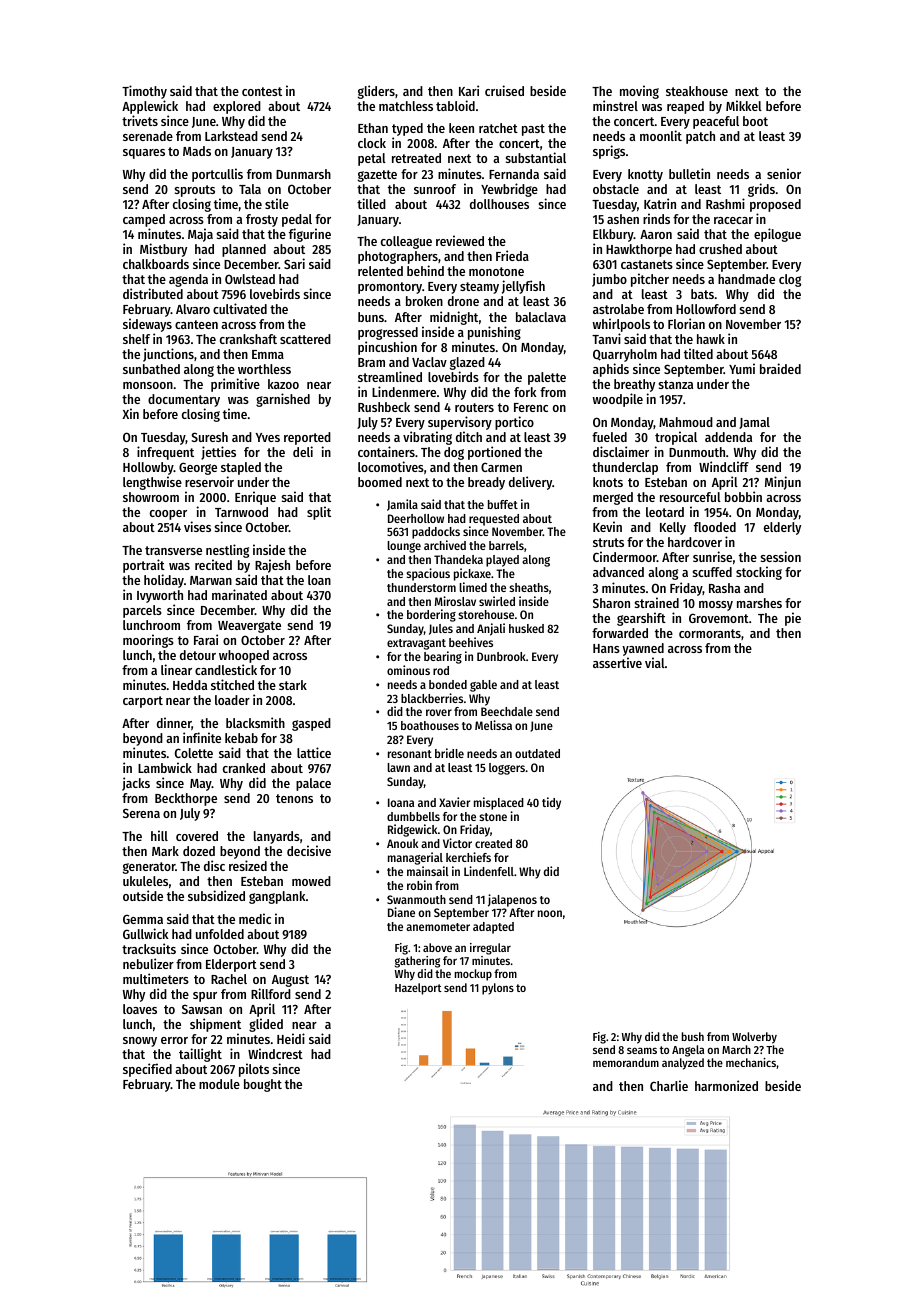 The width and height of the page is (924, 1308). What do you see at coordinates (376, 92) in the page?
I see `gliders` at bounding box center [376, 92].
